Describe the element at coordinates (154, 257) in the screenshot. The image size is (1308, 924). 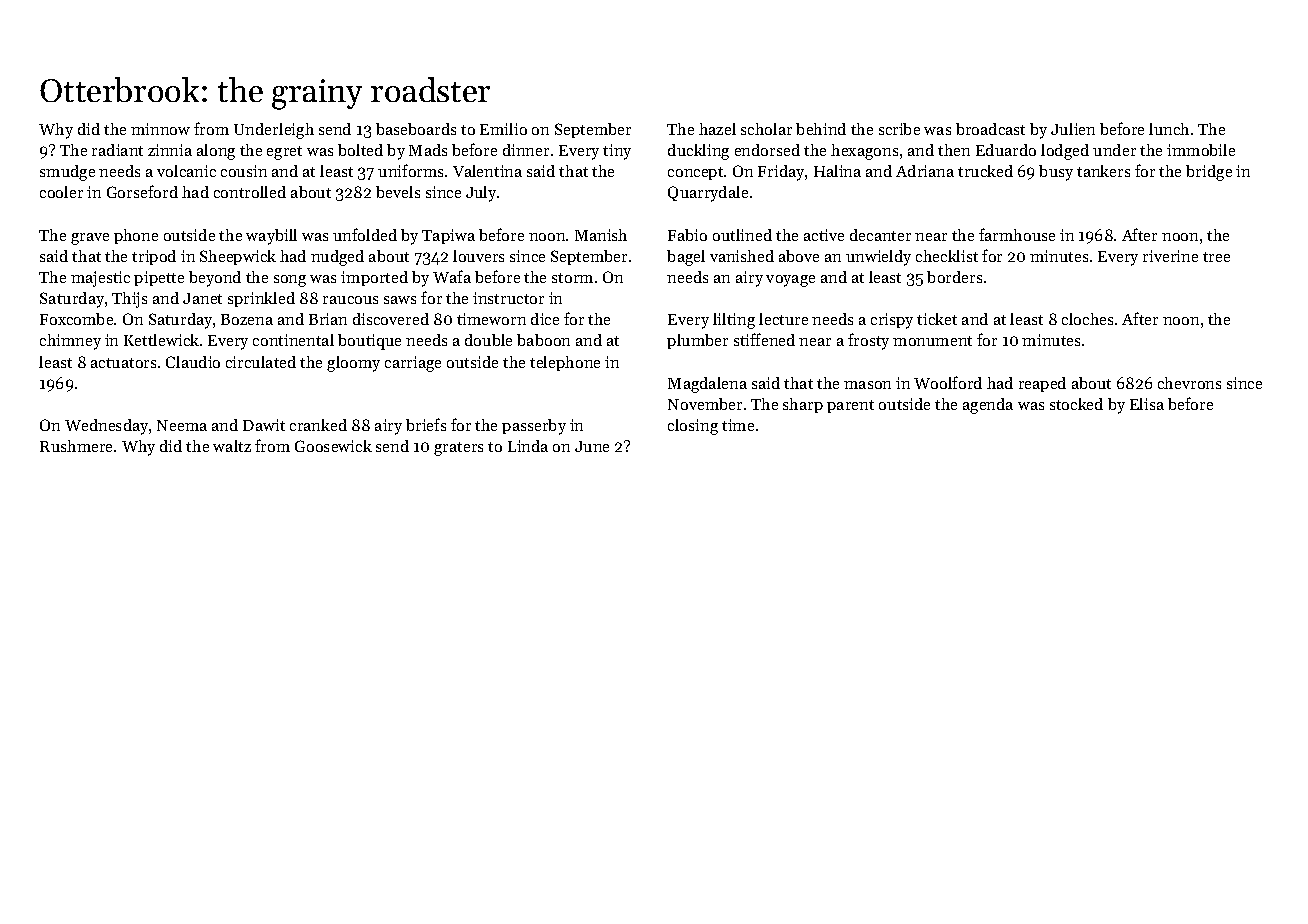
I see `tripod` at that location.
